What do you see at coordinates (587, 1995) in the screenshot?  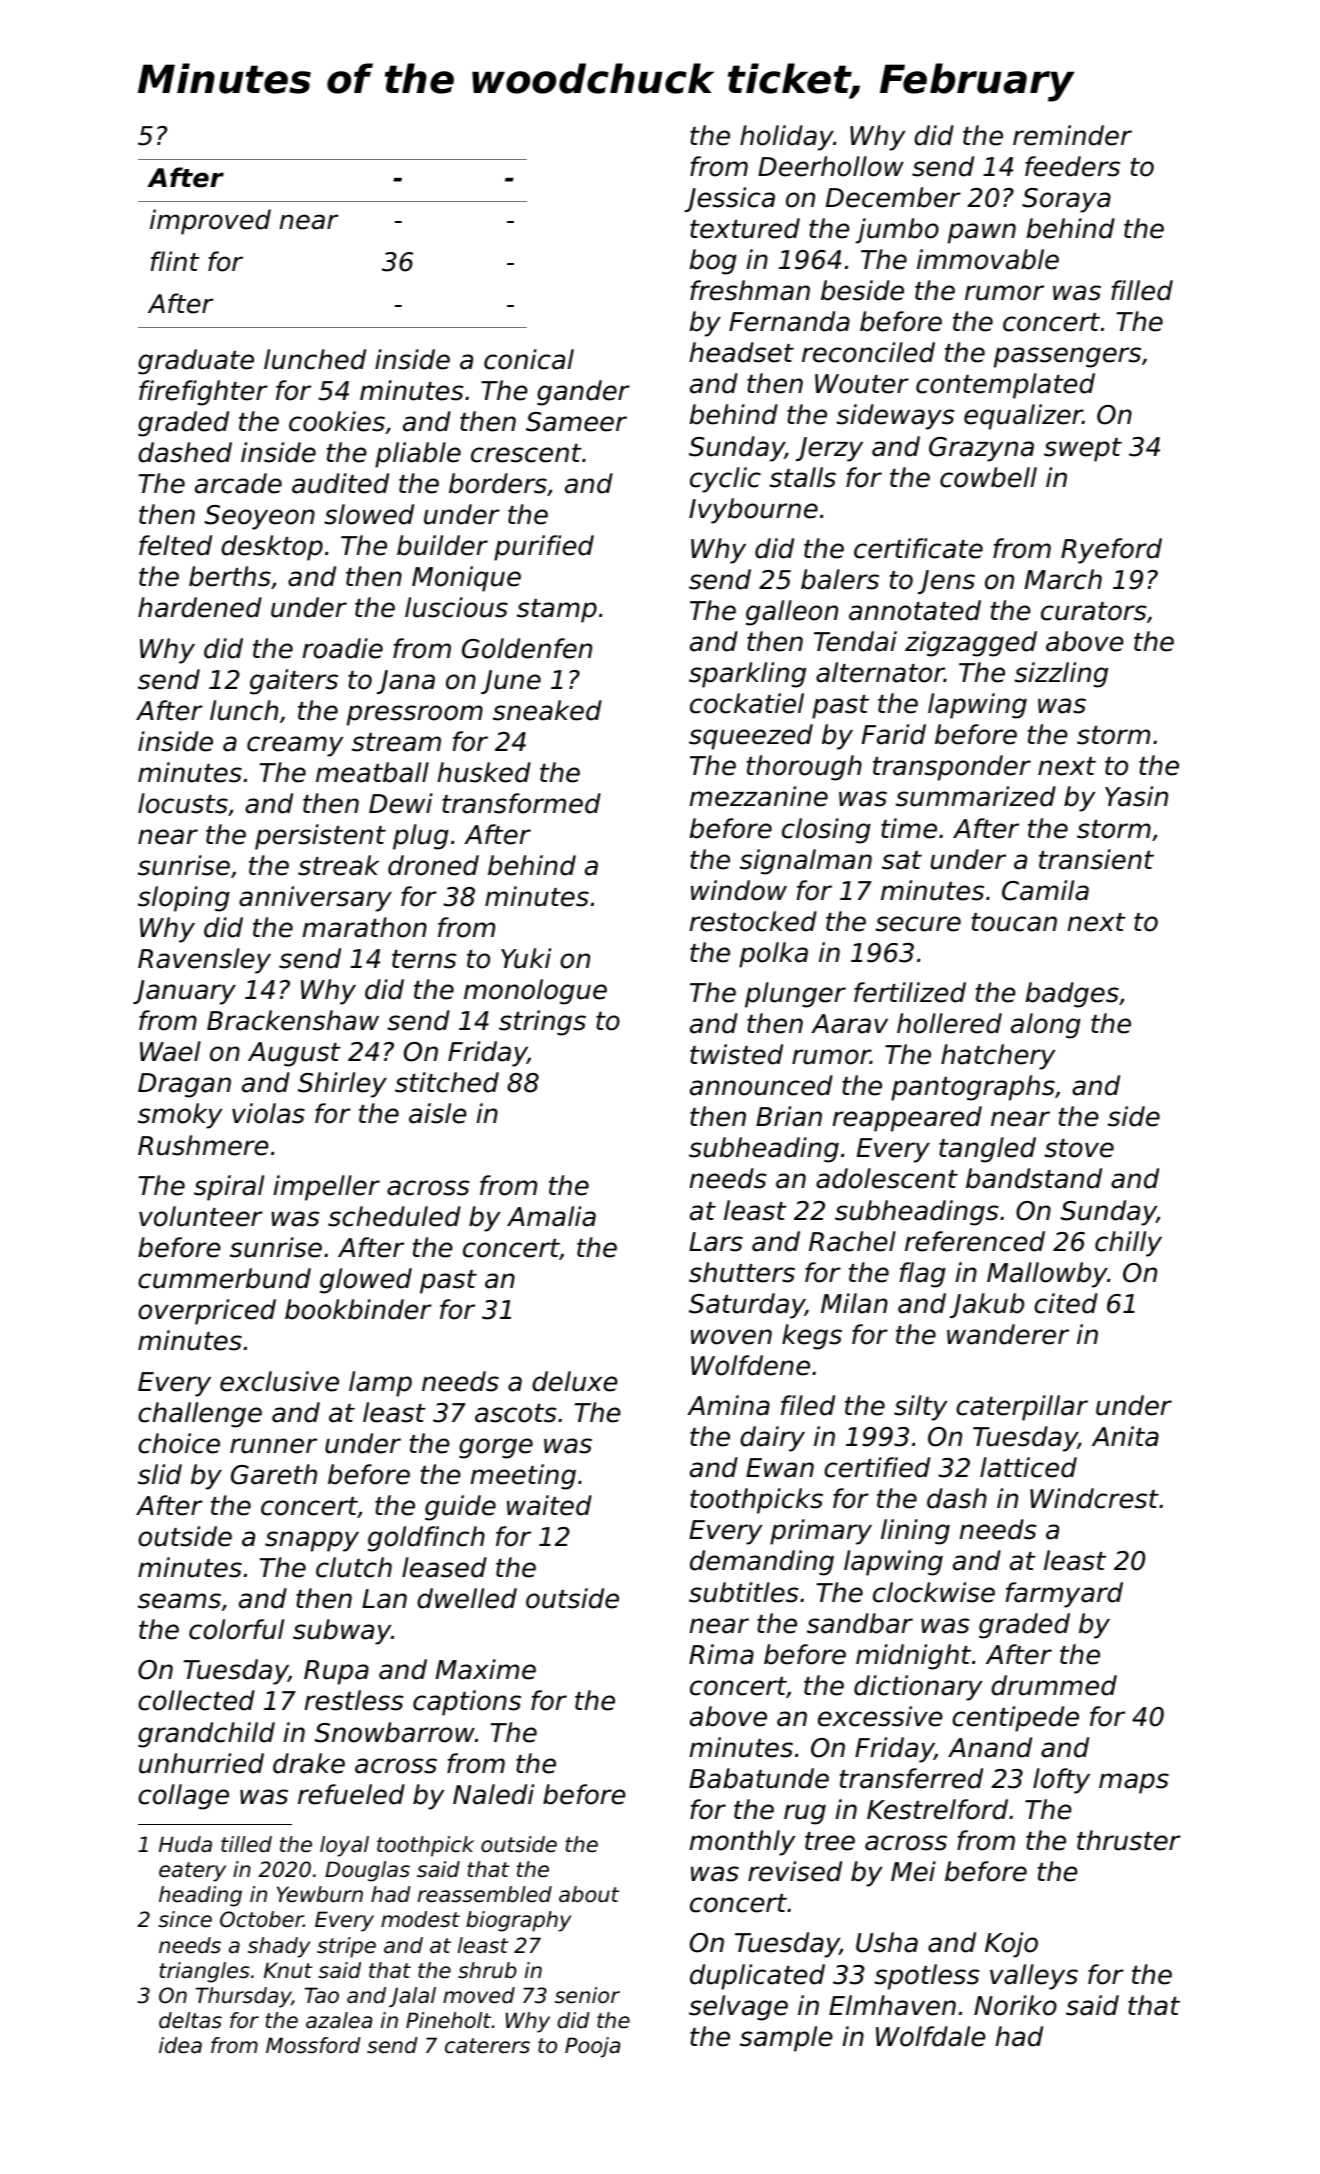 I see `senior` at bounding box center [587, 1995].
